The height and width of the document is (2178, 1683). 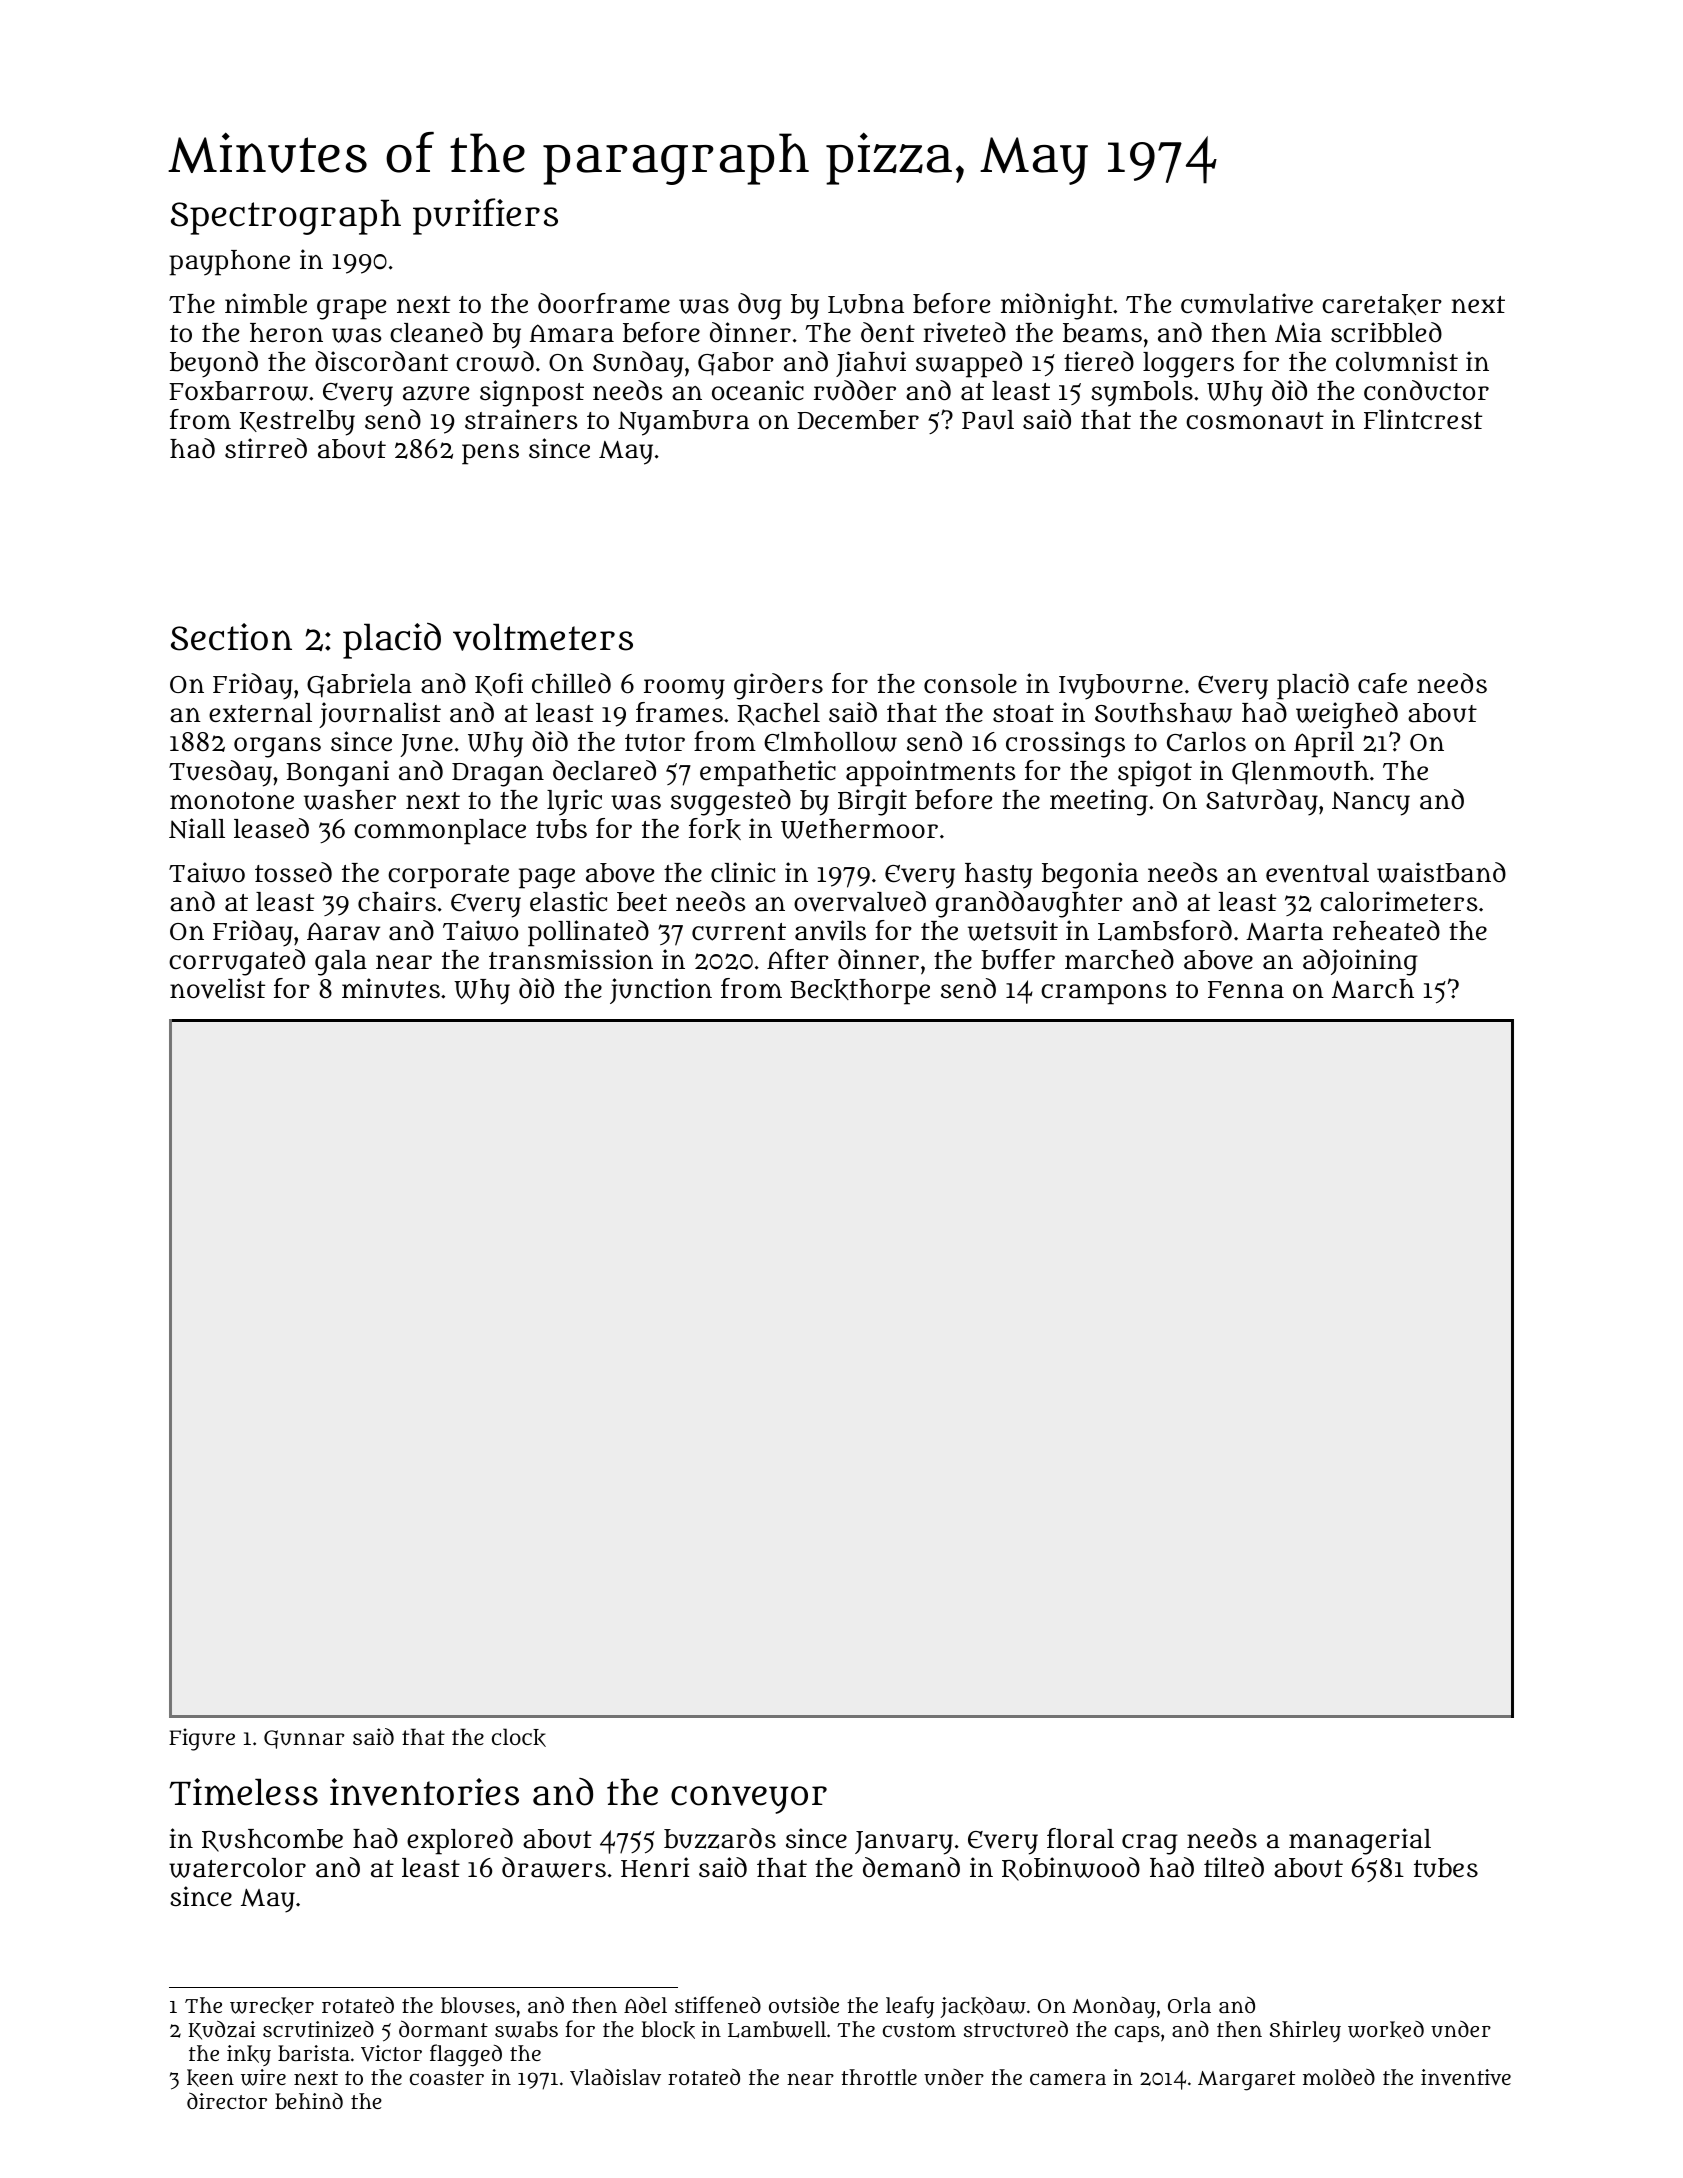 What do you see at coordinates (304, 1739) in the document?
I see `Gunnar` at bounding box center [304, 1739].
